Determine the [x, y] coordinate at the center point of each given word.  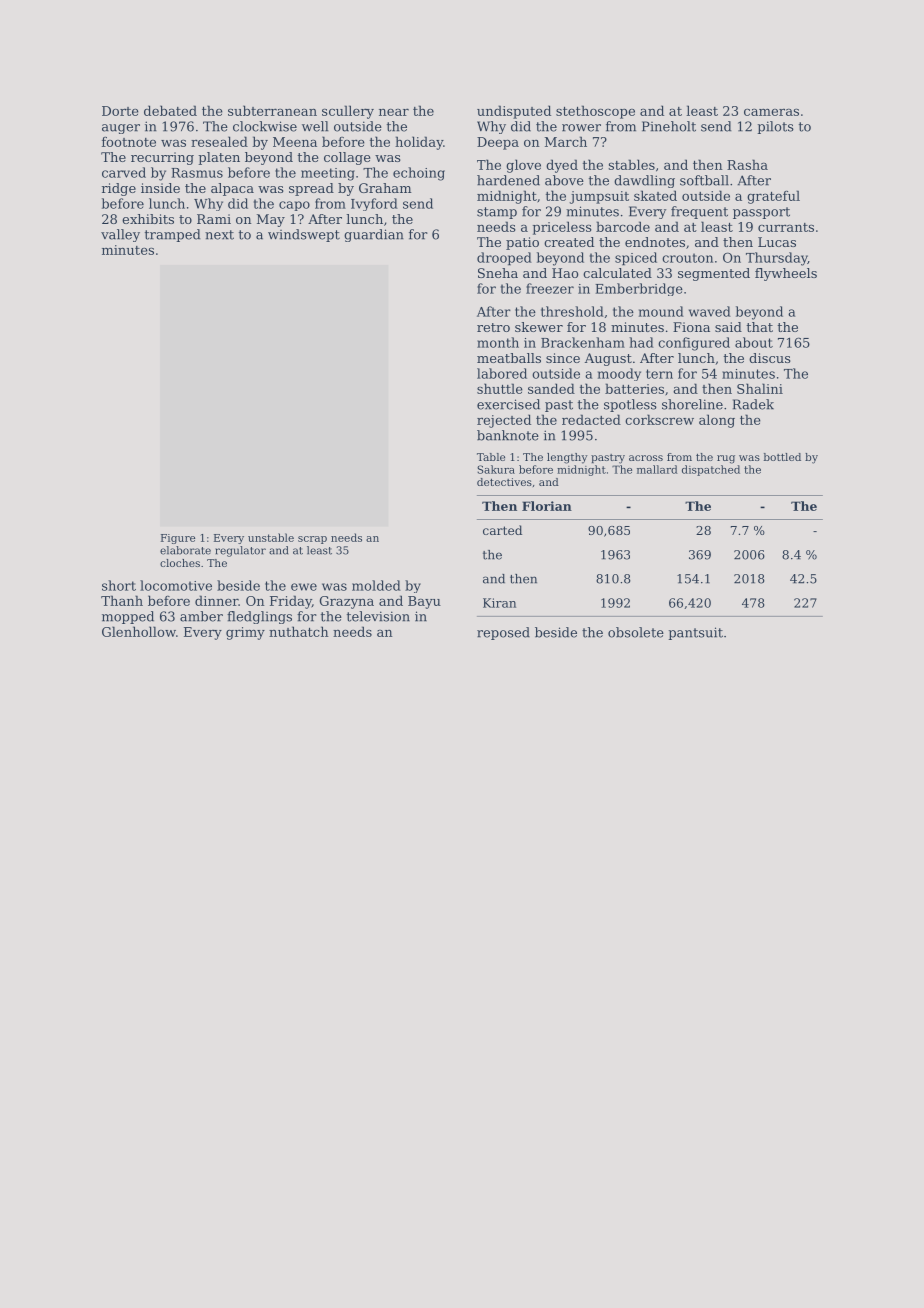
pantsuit [695, 633]
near [394, 112]
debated [170, 110]
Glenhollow [139, 631]
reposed [503, 633]
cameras [771, 112]
